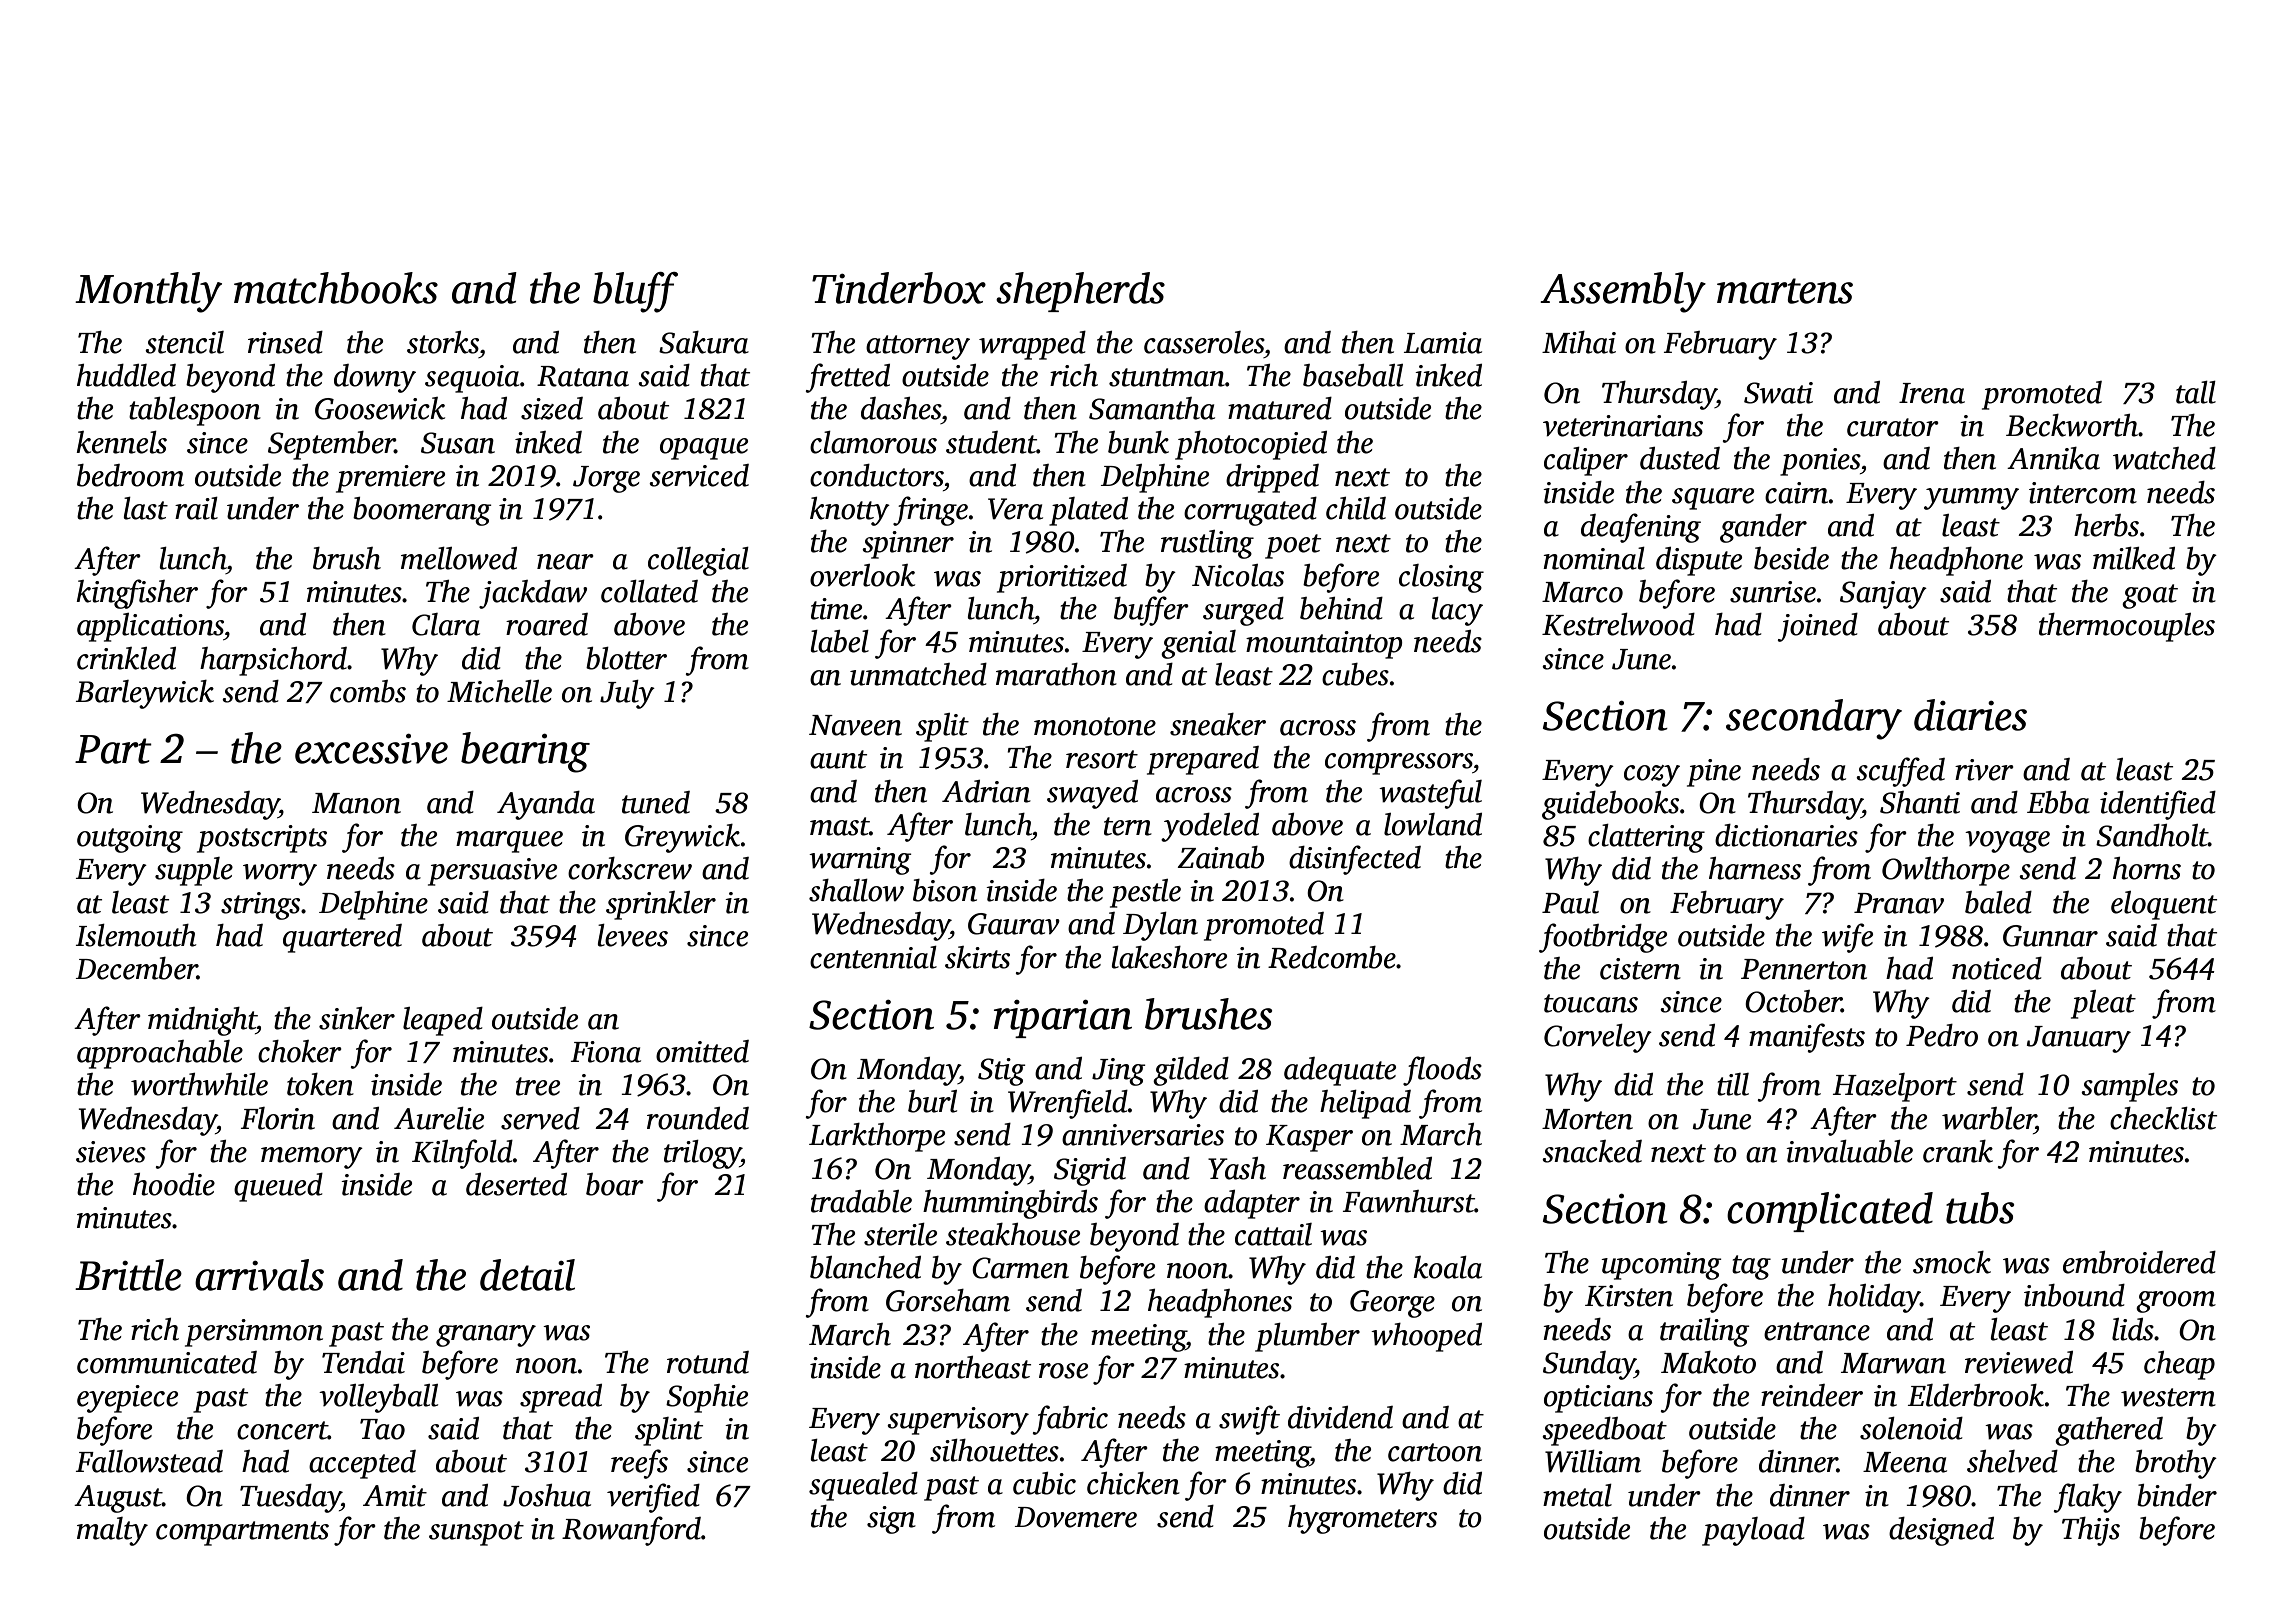 The height and width of the page is (1620, 2292). I want to click on fringe, so click(930, 511).
